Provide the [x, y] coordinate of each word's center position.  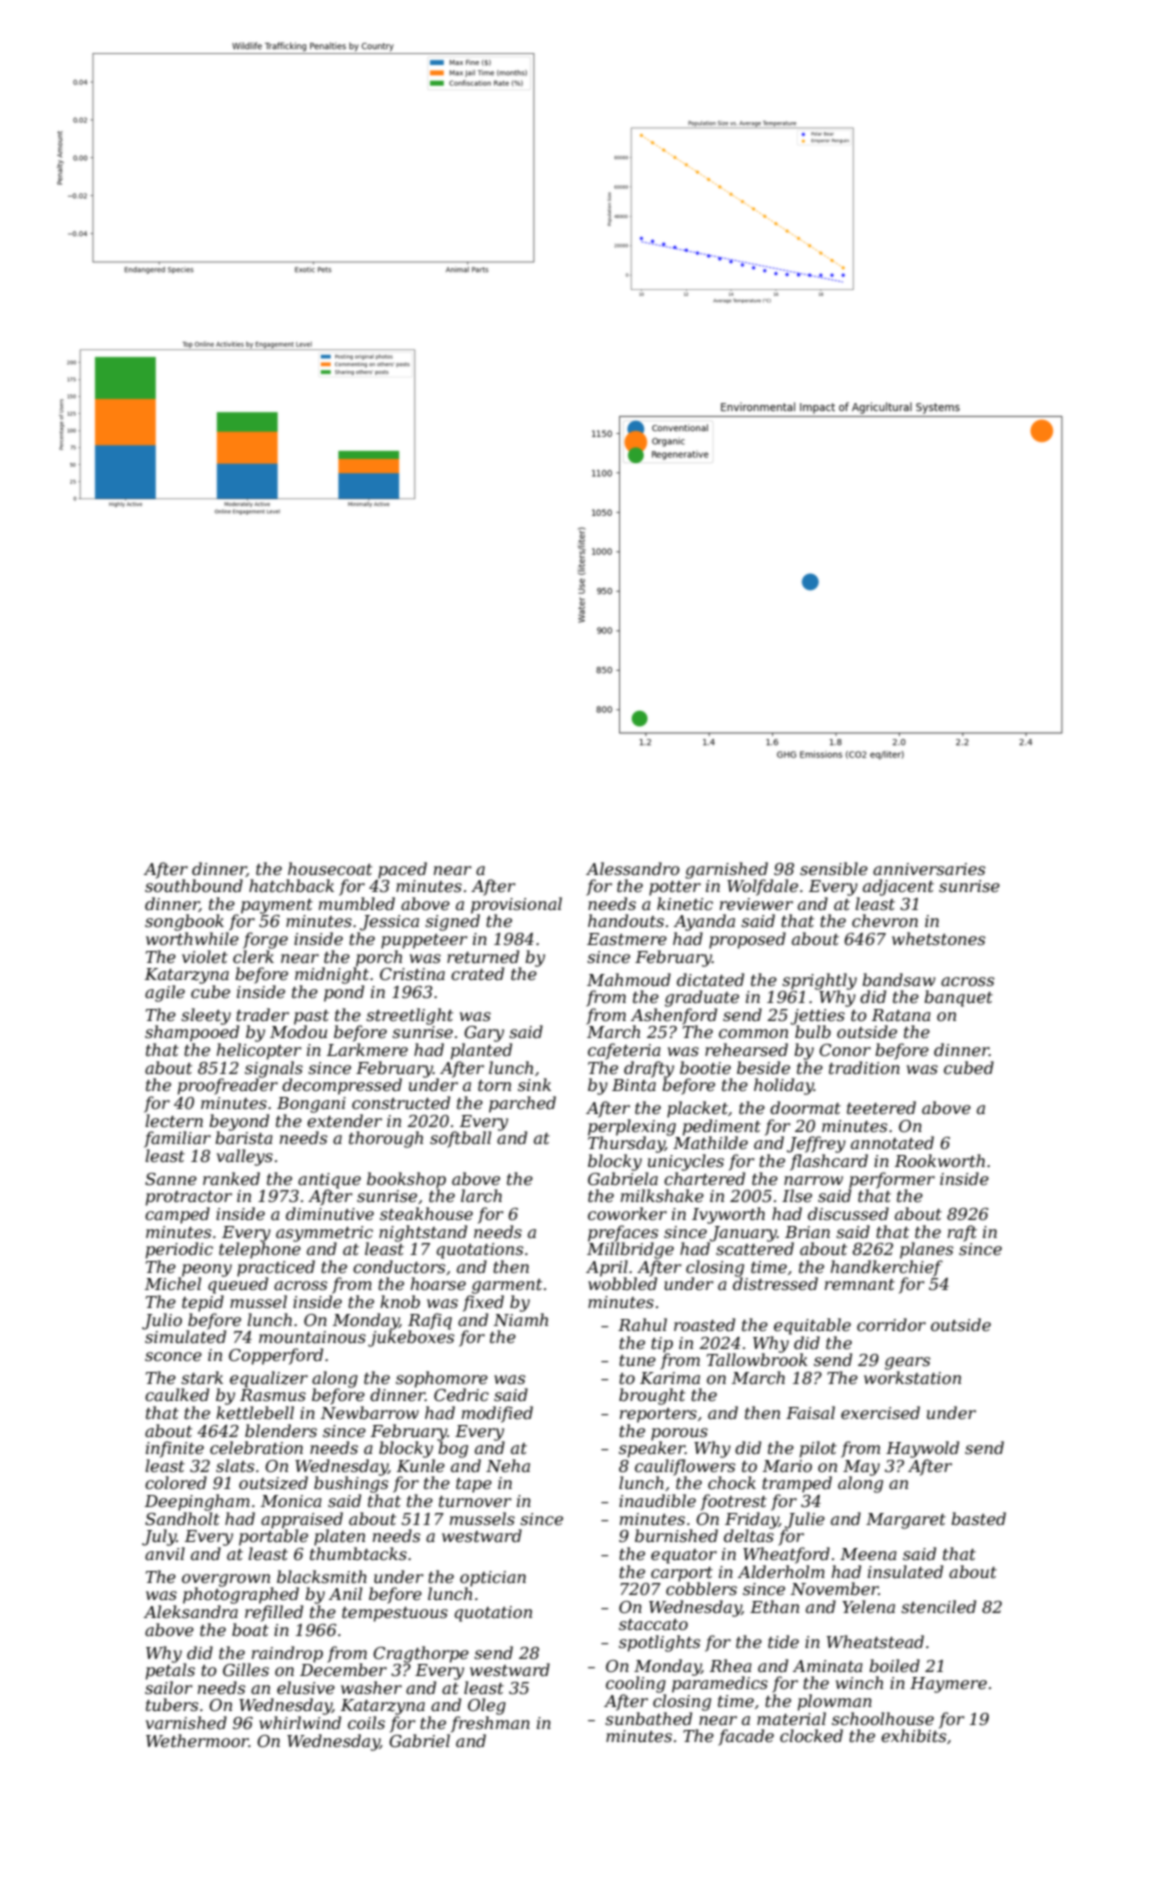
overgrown [226, 1580]
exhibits [913, 1735]
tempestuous [395, 1614]
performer [892, 1180]
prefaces [623, 1233]
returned [483, 956]
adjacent [898, 887]
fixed [483, 1303]
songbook [184, 922]
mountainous [312, 1337]
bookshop [406, 1180]
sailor [168, 1687]
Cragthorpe [421, 1654]
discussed [848, 1213]
